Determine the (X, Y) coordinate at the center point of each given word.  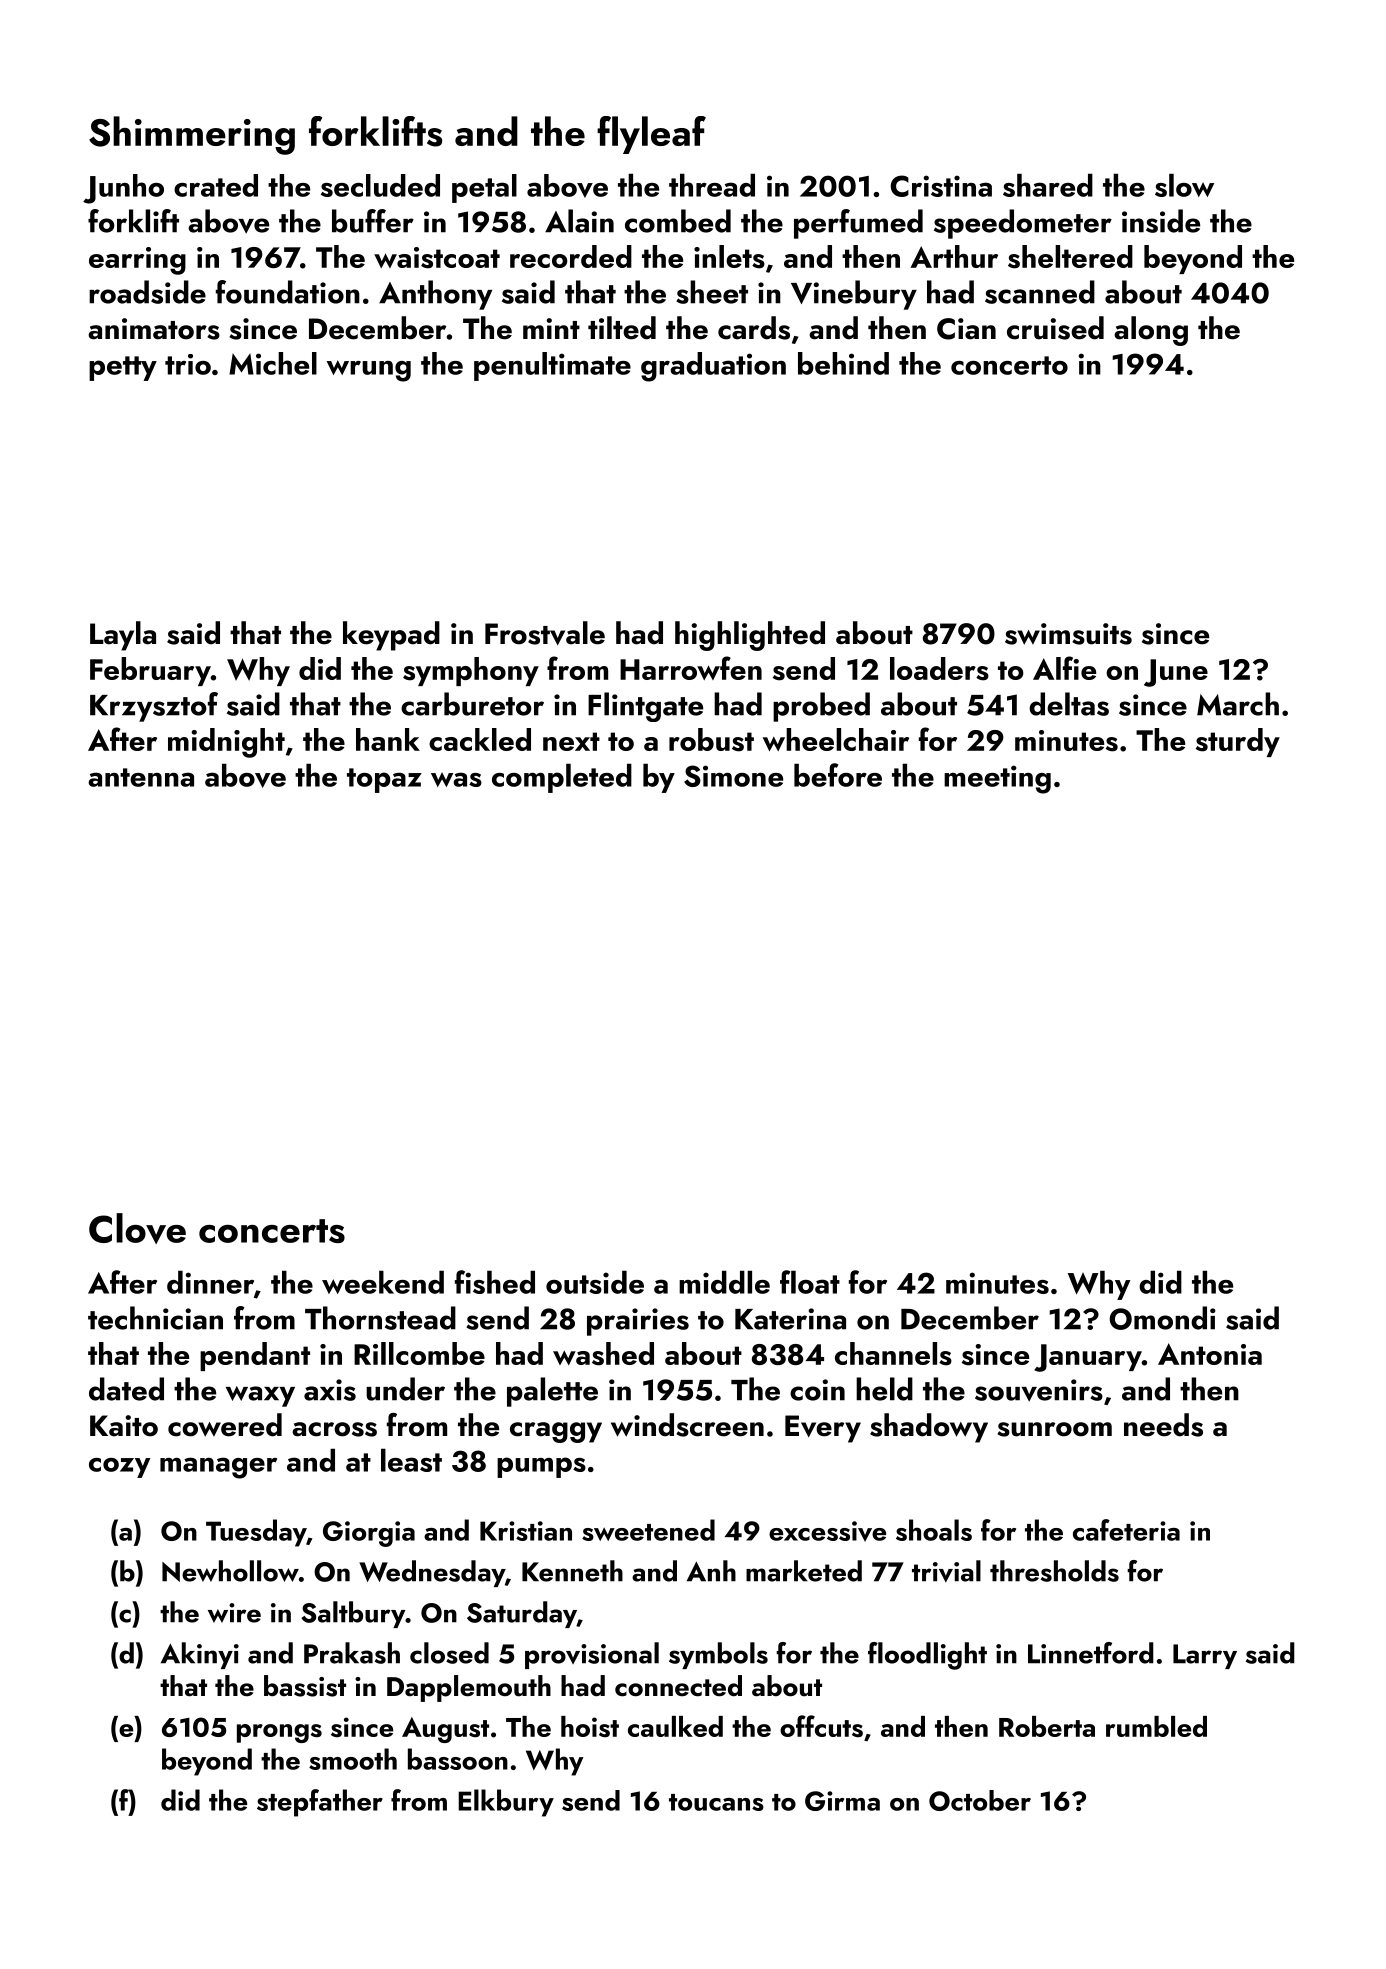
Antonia (1210, 1354)
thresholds (1054, 1571)
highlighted (750, 636)
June (1176, 673)
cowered (225, 1425)
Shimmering (192, 135)
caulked (675, 1726)
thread (712, 185)
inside (1161, 221)
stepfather (320, 1803)
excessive (827, 1531)
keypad (391, 636)
